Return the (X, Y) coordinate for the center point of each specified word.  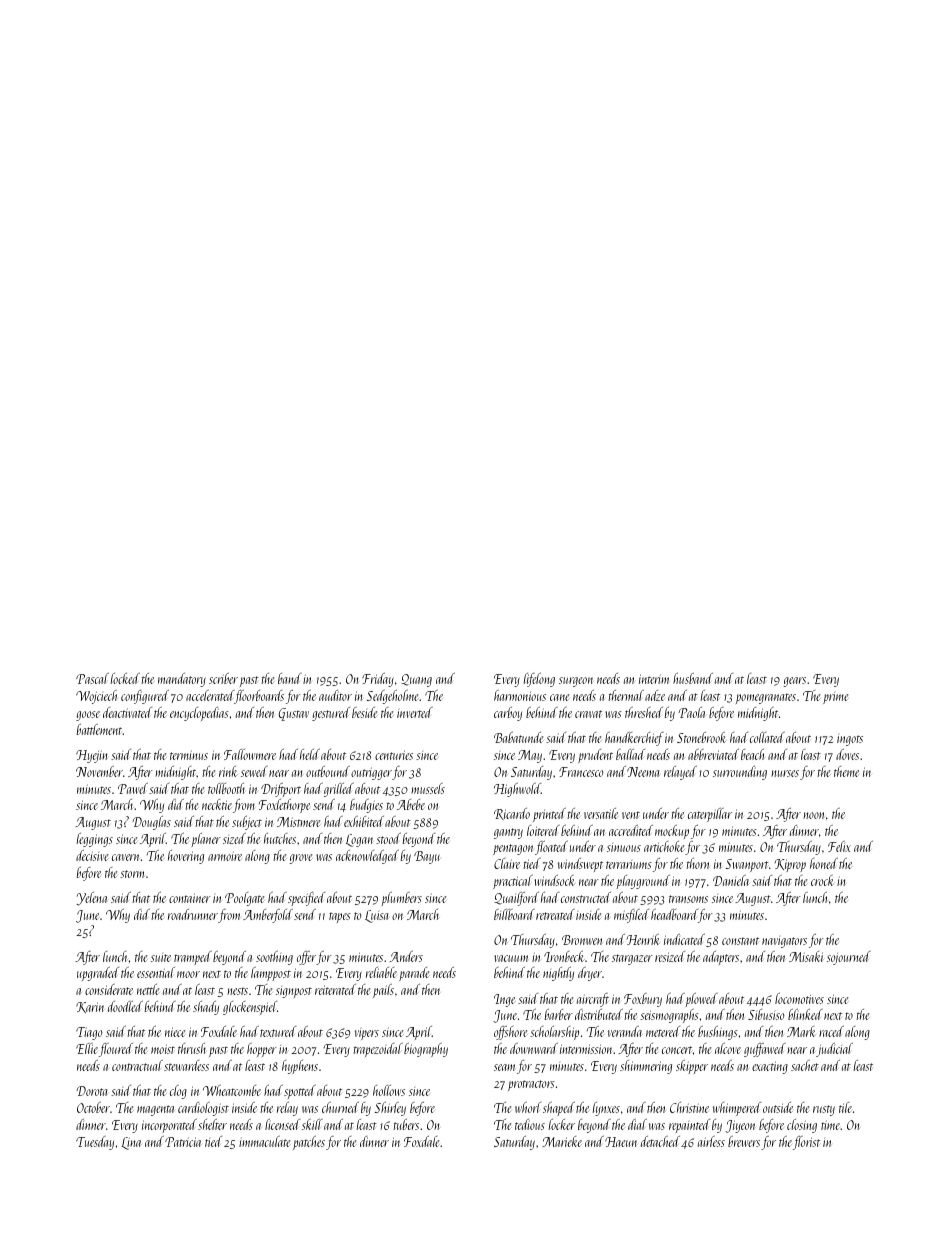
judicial (834, 1050)
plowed (701, 1000)
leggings (94, 840)
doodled (125, 1006)
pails (383, 991)
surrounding (740, 773)
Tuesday (95, 1143)
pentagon (513, 849)
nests (237, 991)
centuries (394, 755)
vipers (367, 1034)
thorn (697, 863)
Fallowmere (250, 754)
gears (794, 682)
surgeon (576, 682)
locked (125, 678)
